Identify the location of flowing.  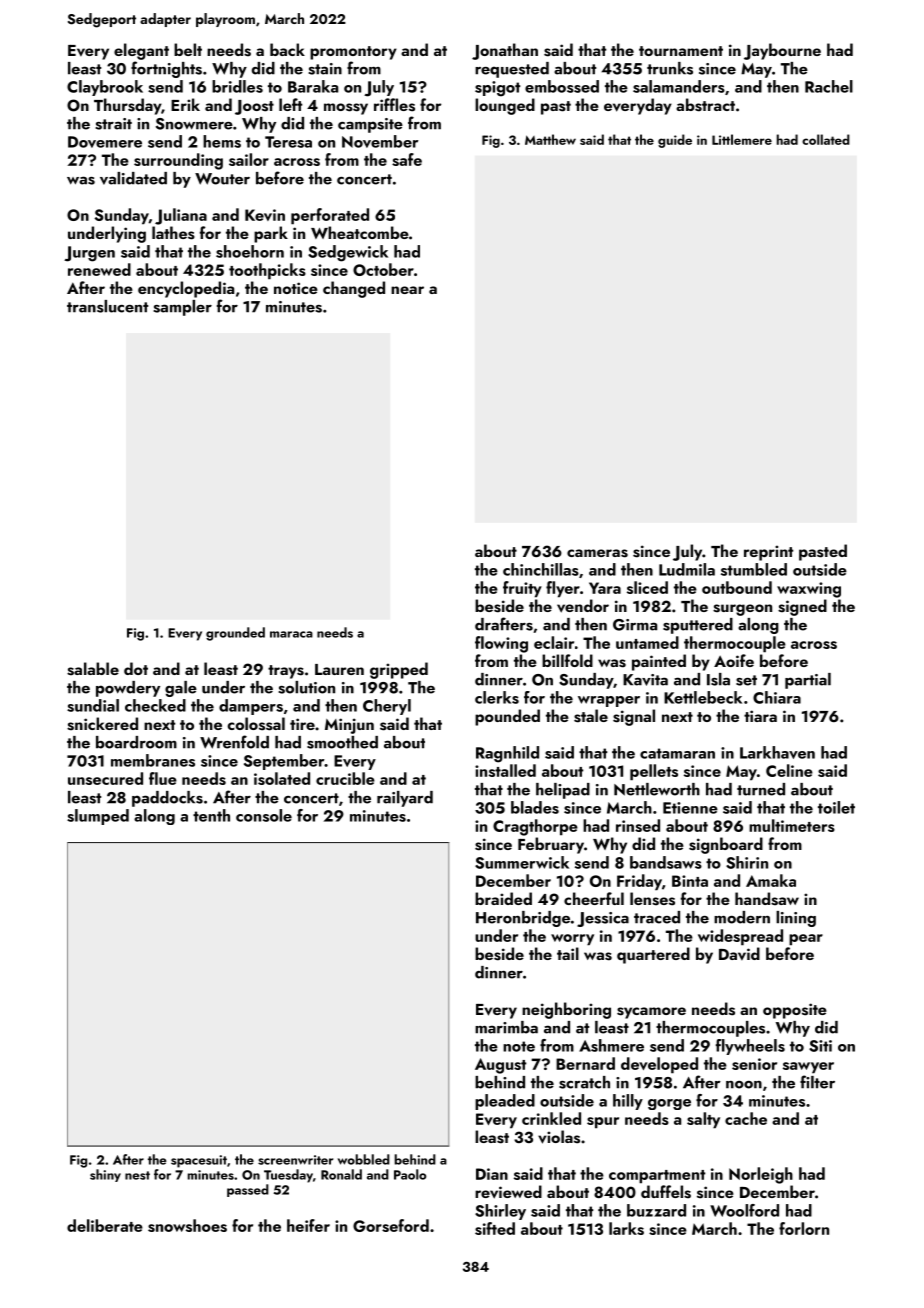
(501, 644).
